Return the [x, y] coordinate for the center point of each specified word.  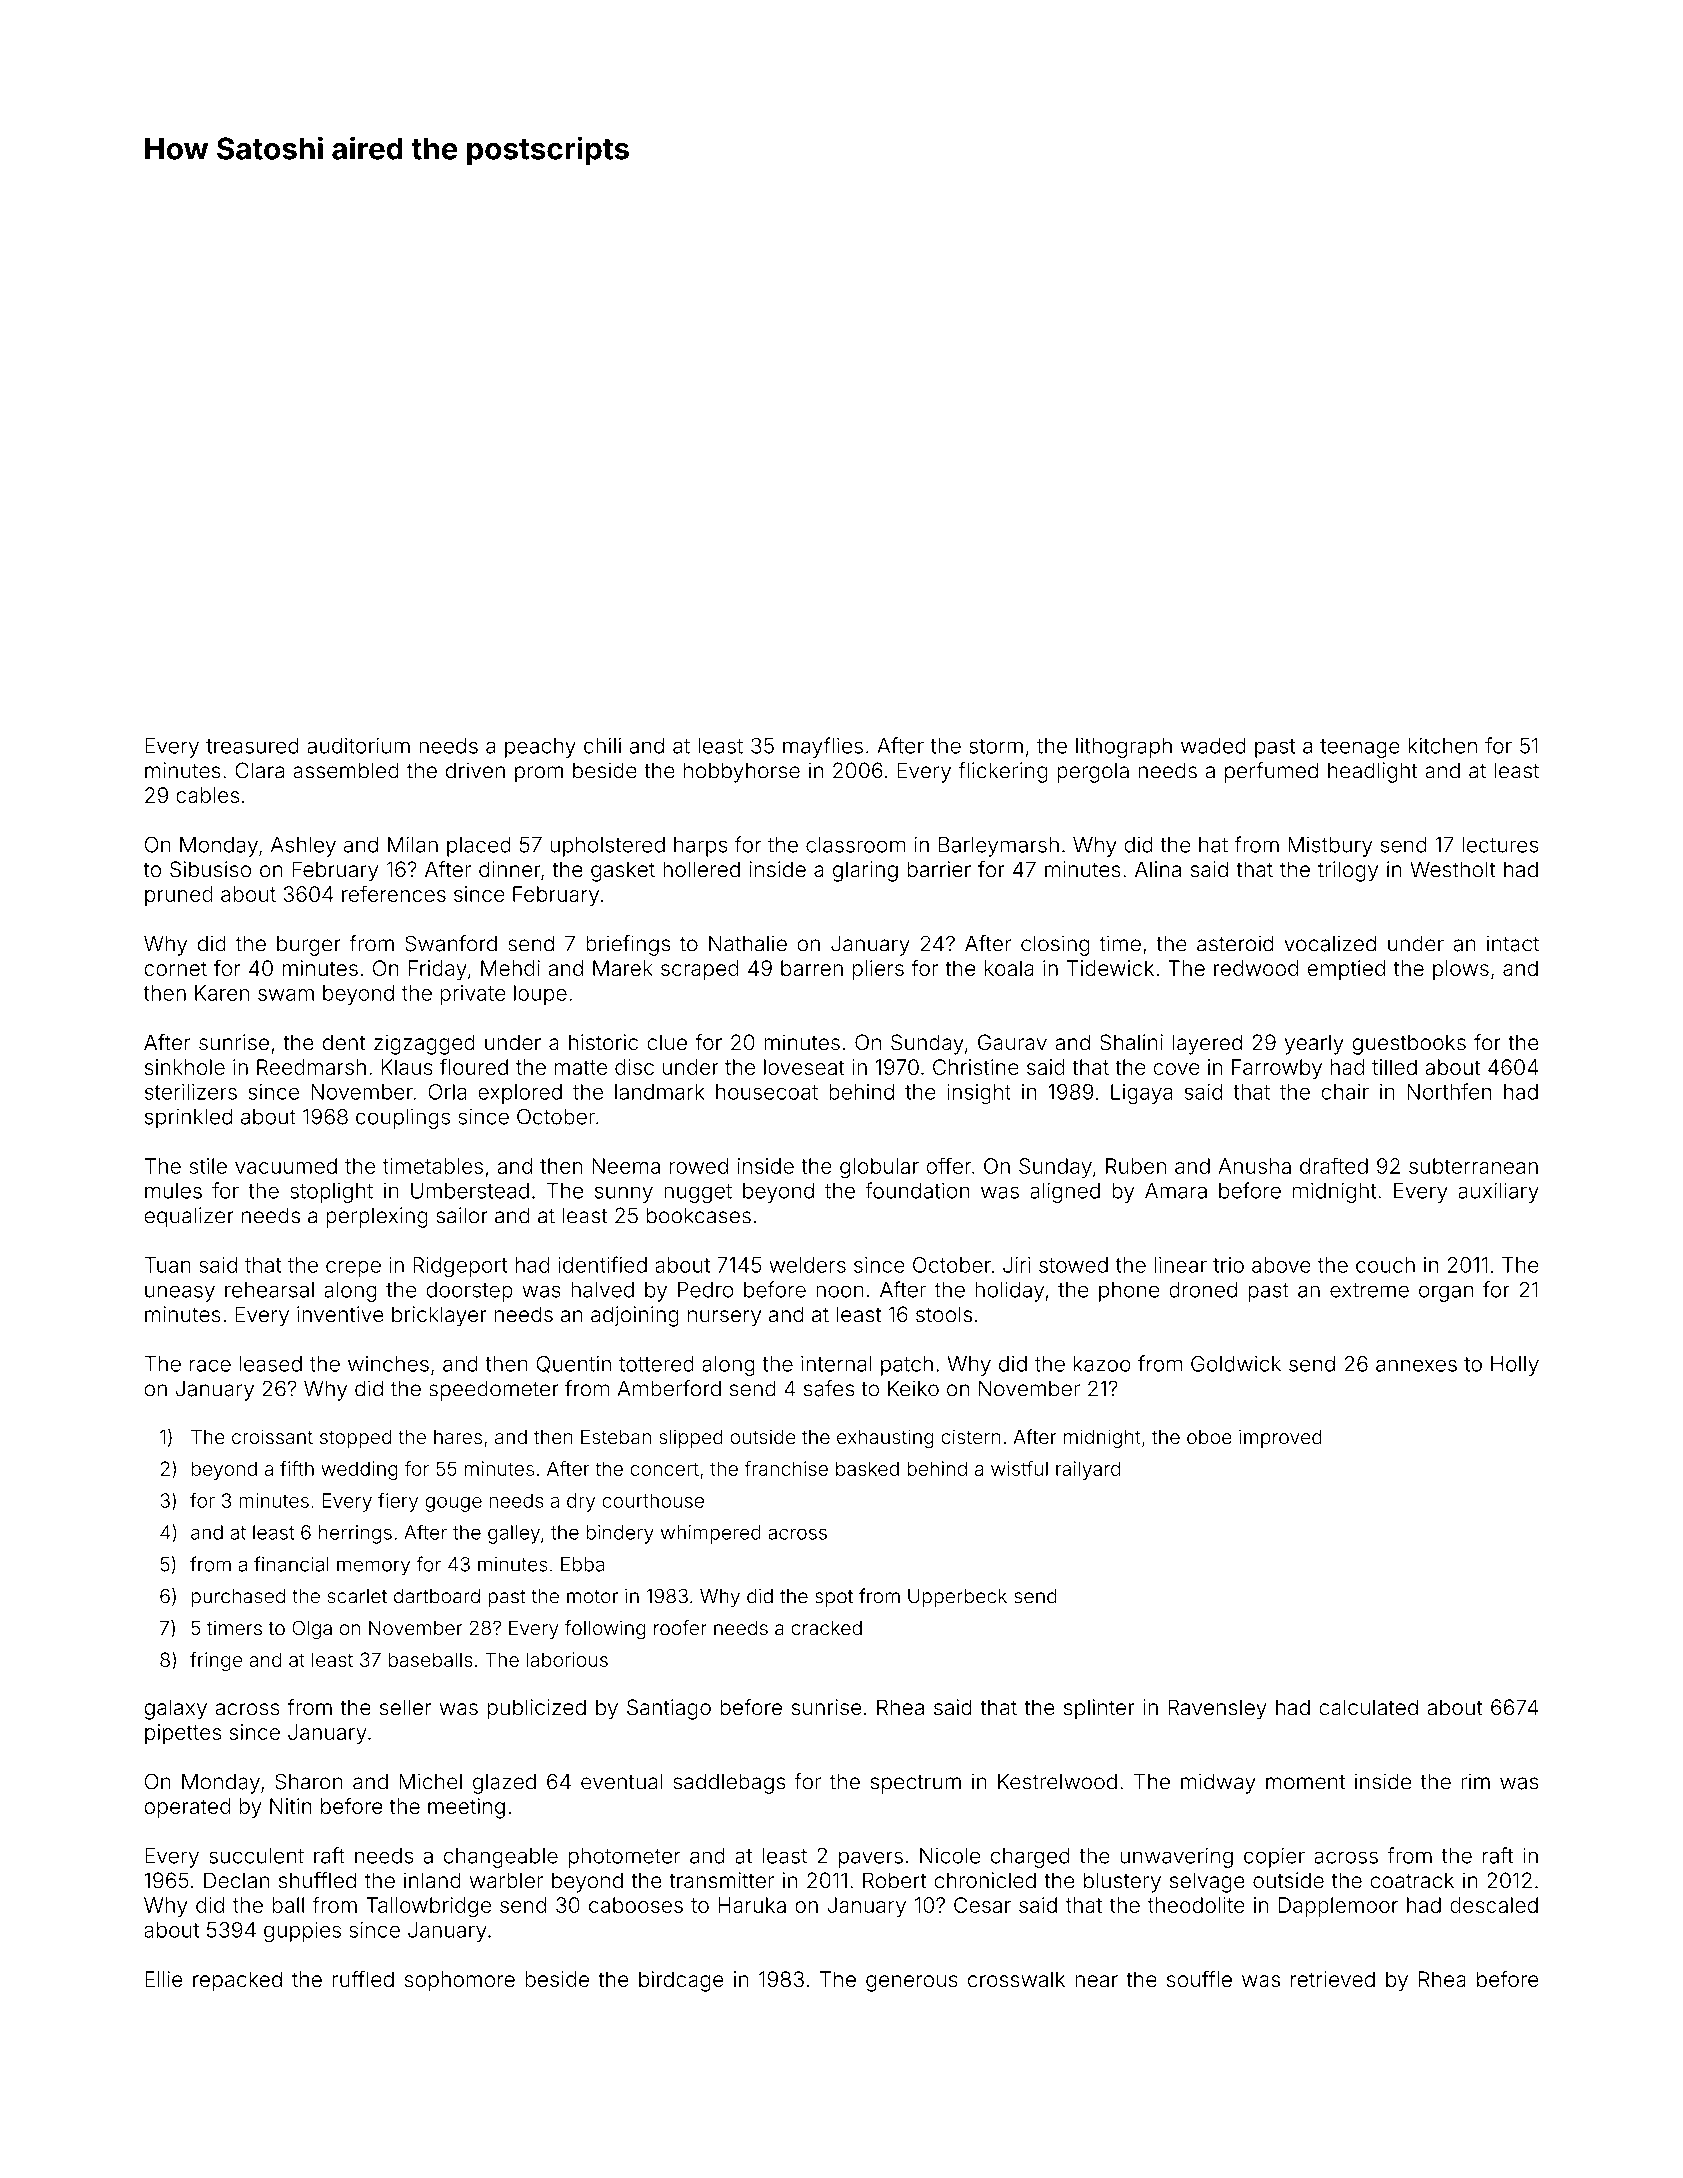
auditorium [358, 745]
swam [286, 995]
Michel [430, 1781]
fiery [398, 1502]
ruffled [363, 1979]
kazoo [1102, 1364]
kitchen [1443, 746]
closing [1055, 945]
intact [1513, 943]
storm [996, 746]
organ [1446, 1293]
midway [1218, 1783]
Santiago [669, 1709]
